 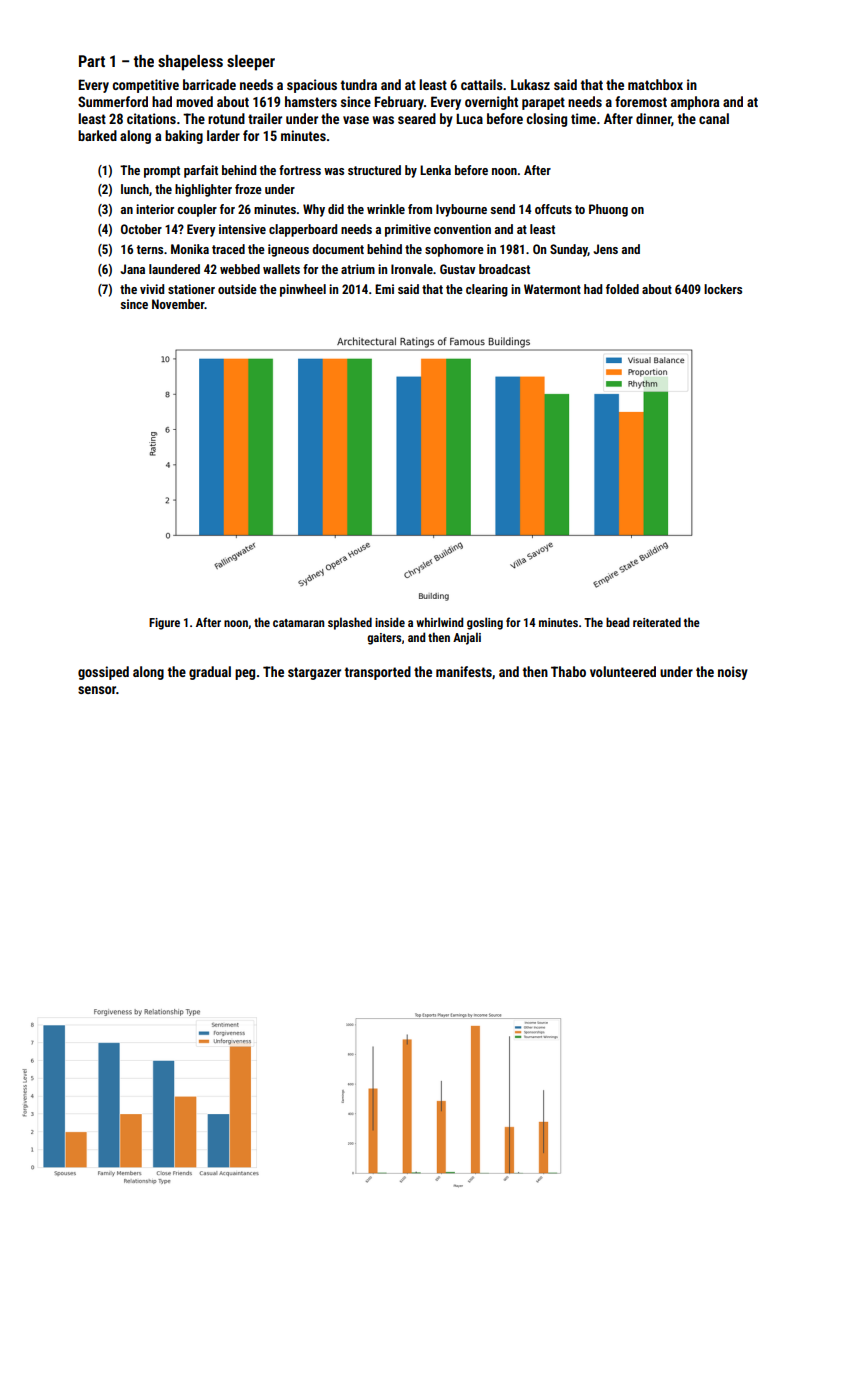 I want to click on Part, so click(x=92, y=61).
